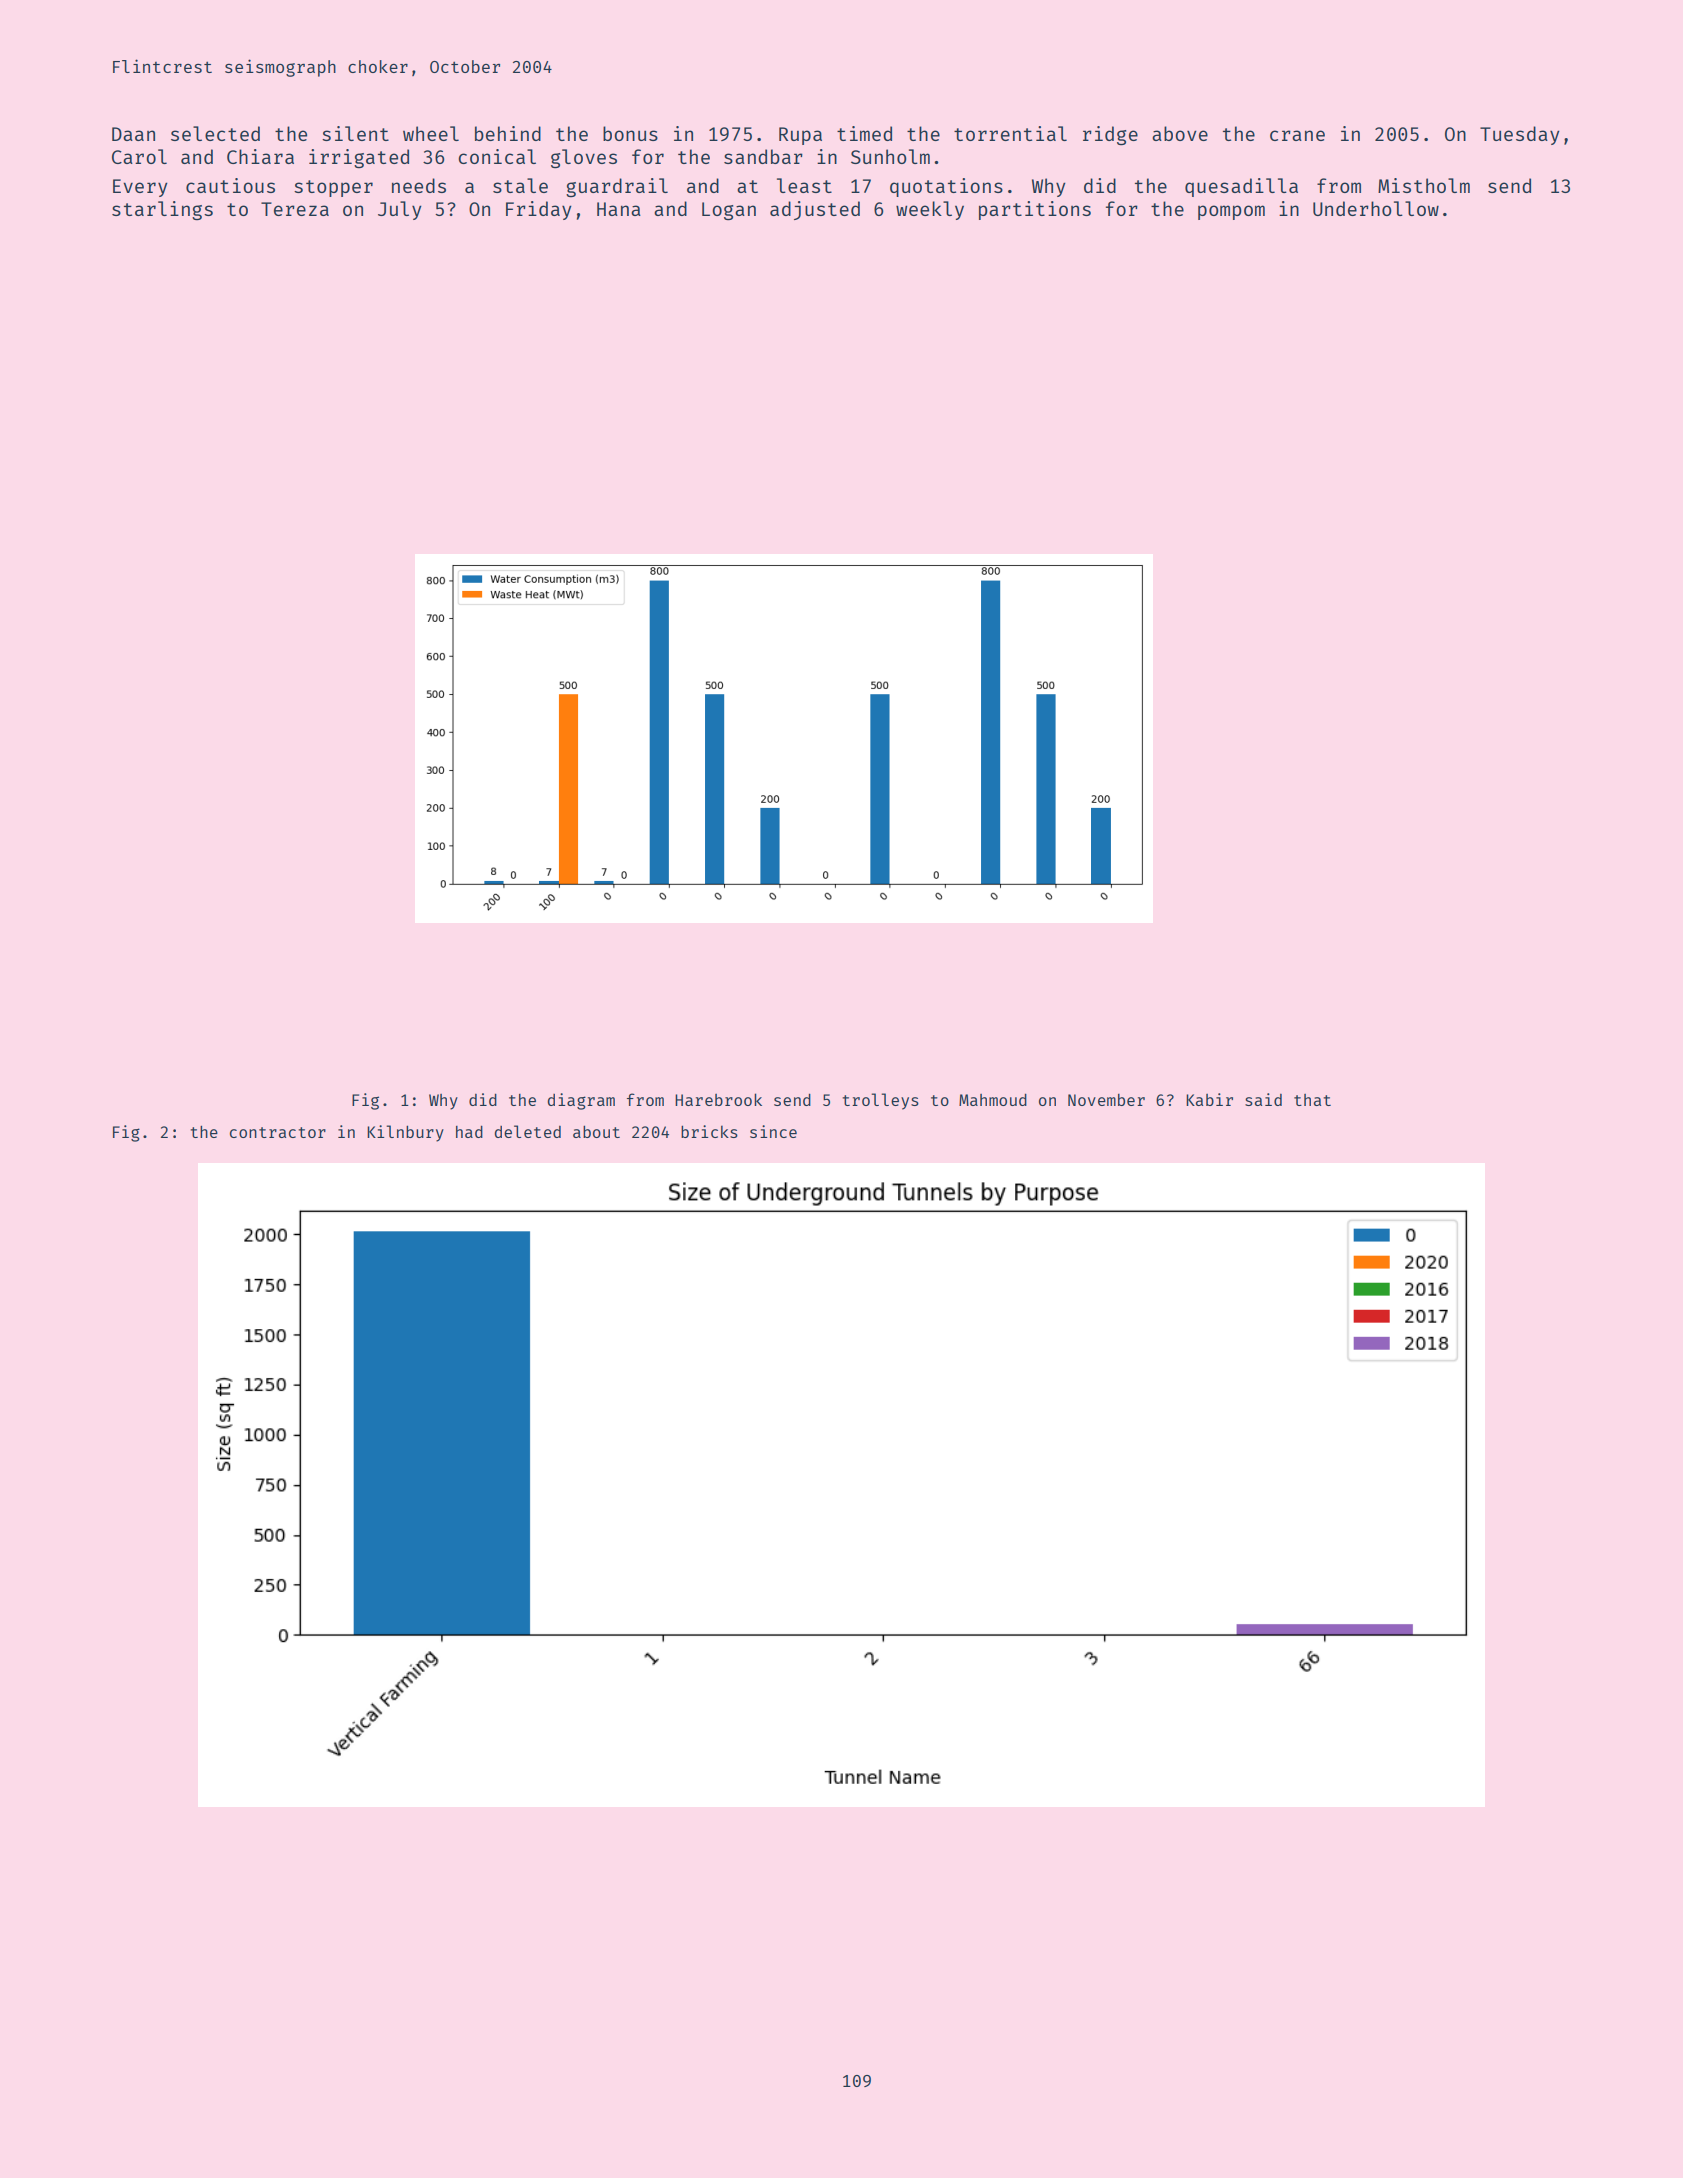 Image resolution: width=1683 pixels, height=2178 pixels. I want to click on torrential, so click(1010, 133).
